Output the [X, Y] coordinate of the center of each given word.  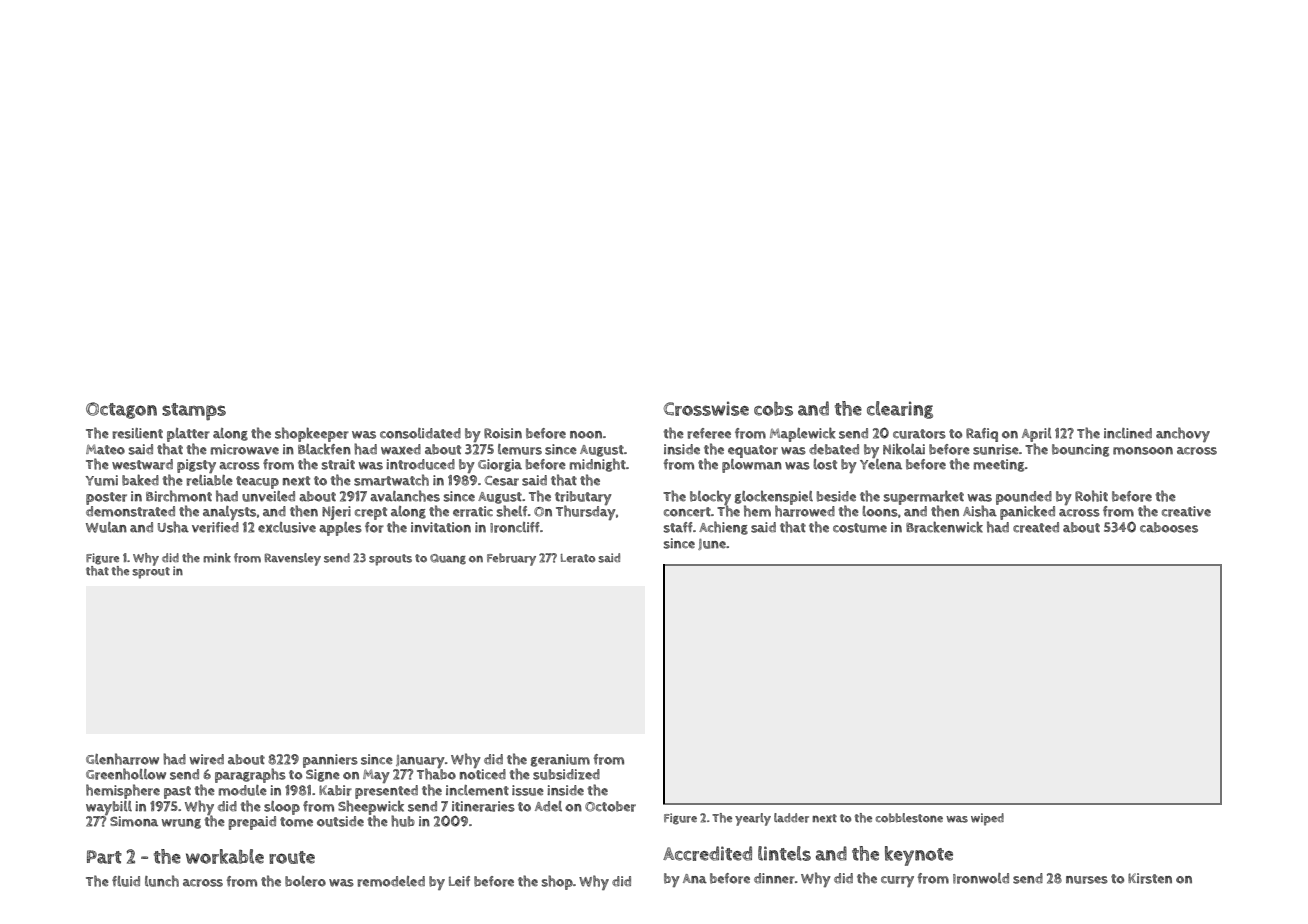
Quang [448, 559]
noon [586, 435]
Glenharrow [122, 759]
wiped [987, 819]
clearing [900, 410]
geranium [560, 760]
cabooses [1169, 527]
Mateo [105, 449]
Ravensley [293, 559]
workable [225, 856]
